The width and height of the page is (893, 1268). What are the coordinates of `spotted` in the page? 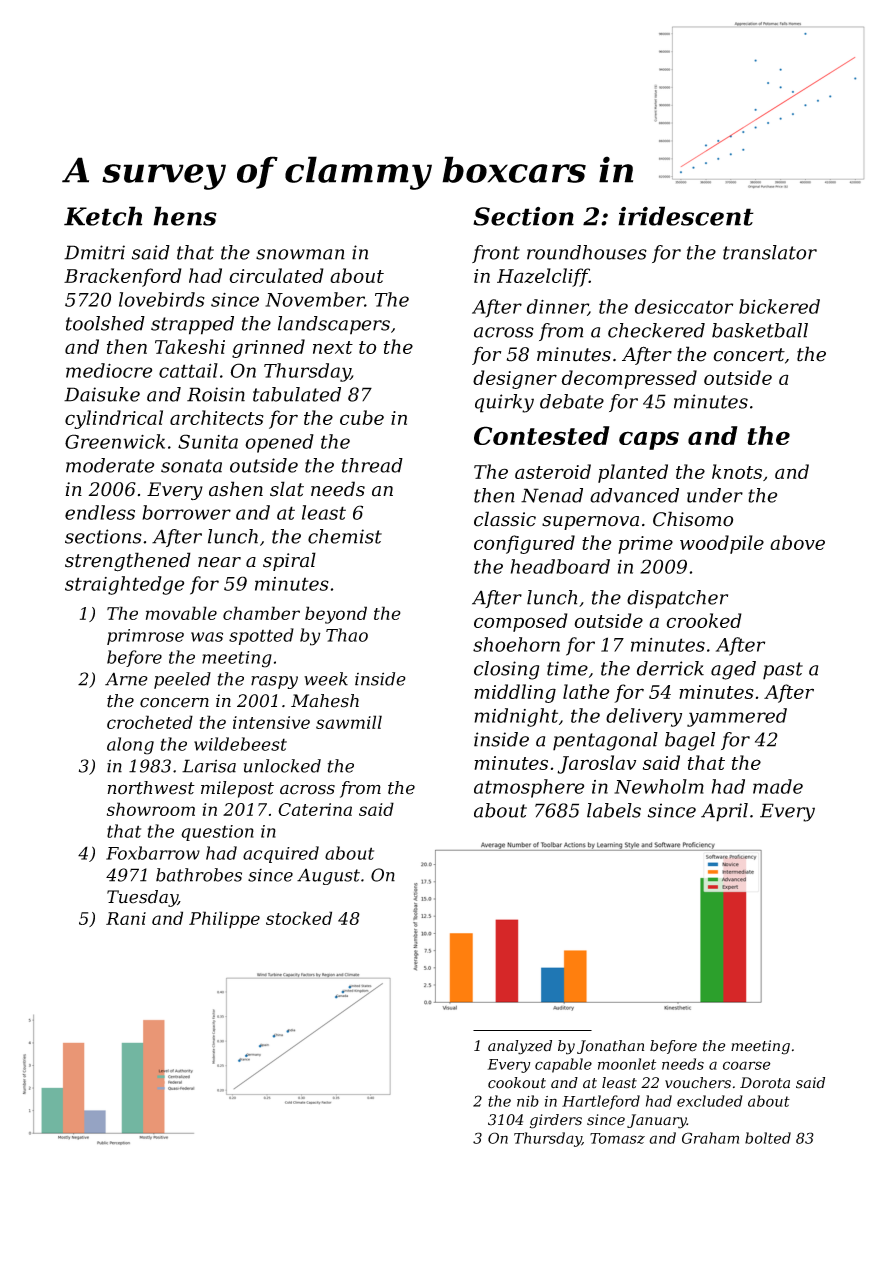 It's located at (261, 636).
